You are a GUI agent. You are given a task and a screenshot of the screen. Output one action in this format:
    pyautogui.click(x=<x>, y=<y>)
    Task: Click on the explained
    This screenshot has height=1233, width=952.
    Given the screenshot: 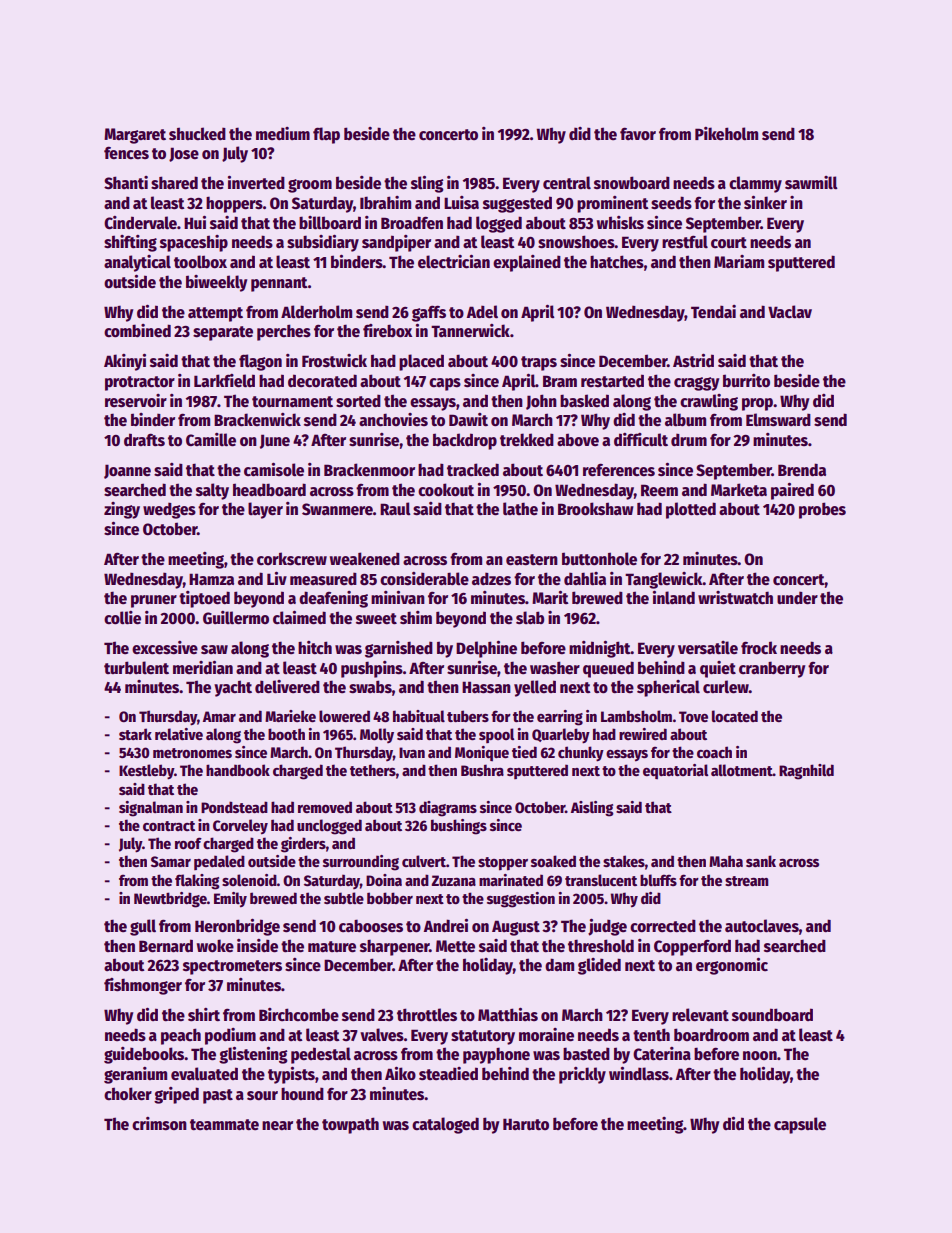 What is the action you would take?
    pyautogui.click(x=527, y=263)
